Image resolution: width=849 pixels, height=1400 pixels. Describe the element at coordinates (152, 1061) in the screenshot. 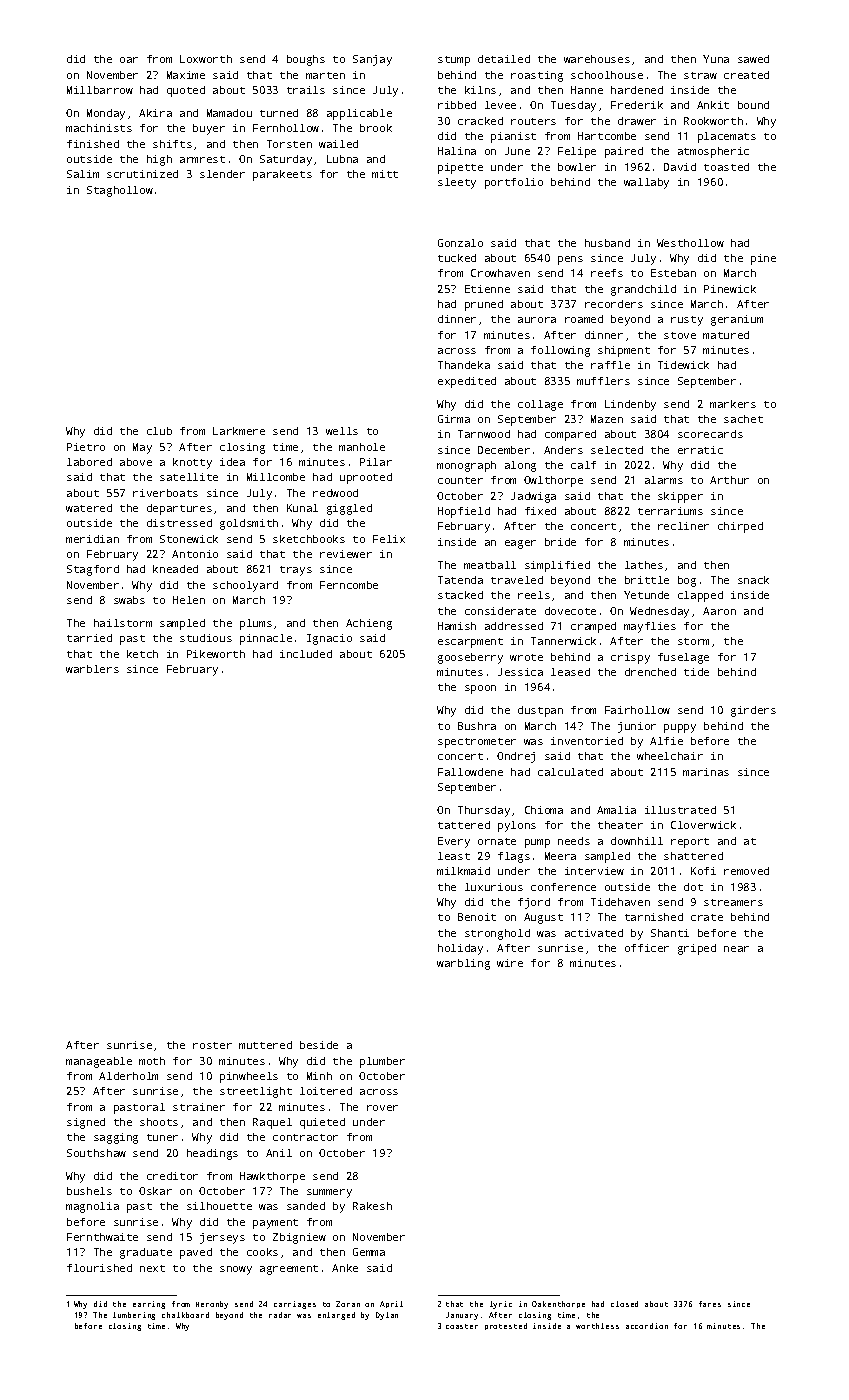

I see `moth` at that location.
